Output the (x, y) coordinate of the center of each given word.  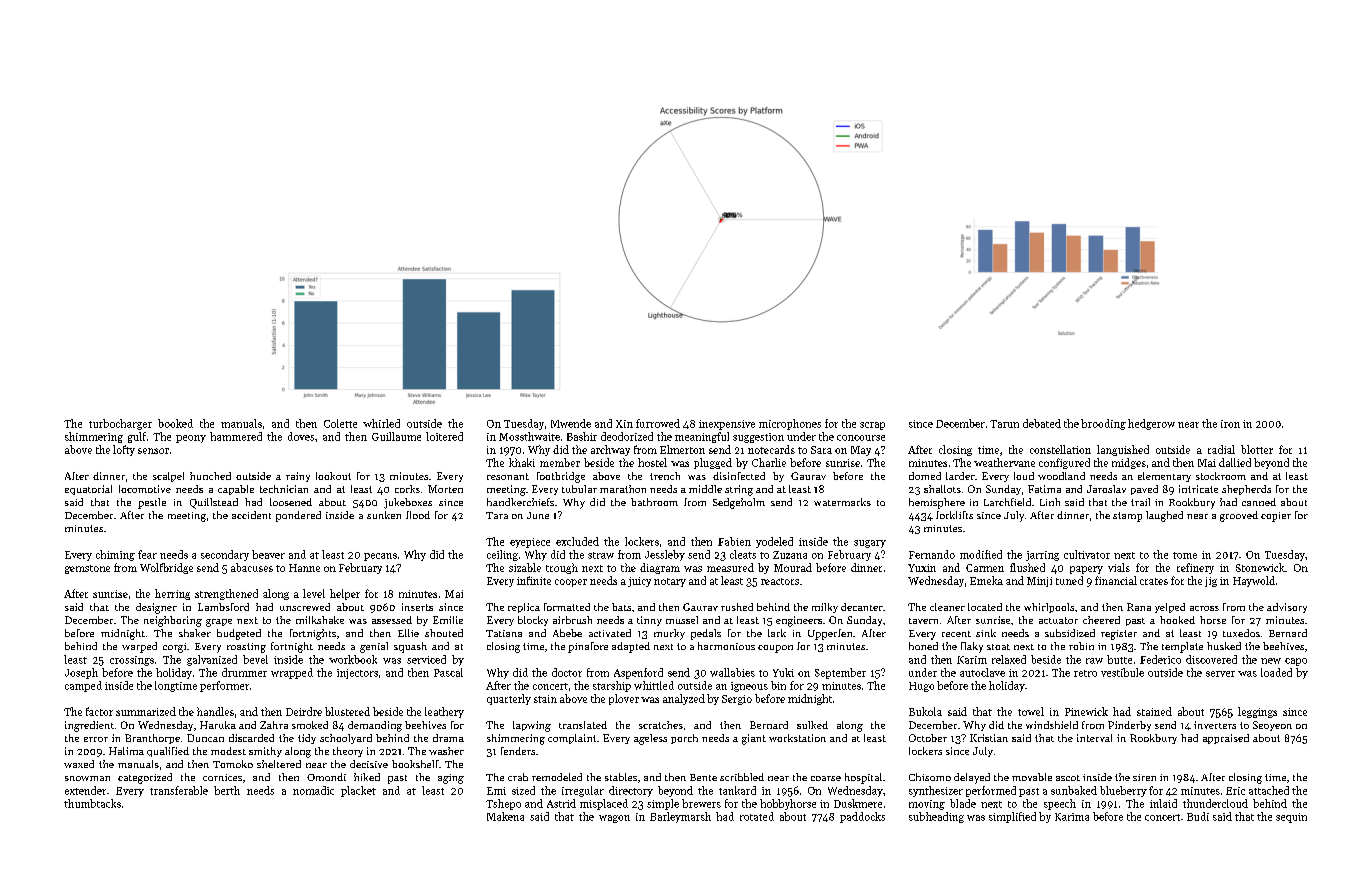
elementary (1164, 477)
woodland (1061, 476)
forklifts (954, 515)
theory (348, 752)
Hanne (304, 568)
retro (1085, 673)
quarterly (509, 699)
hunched (210, 476)
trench (665, 476)
